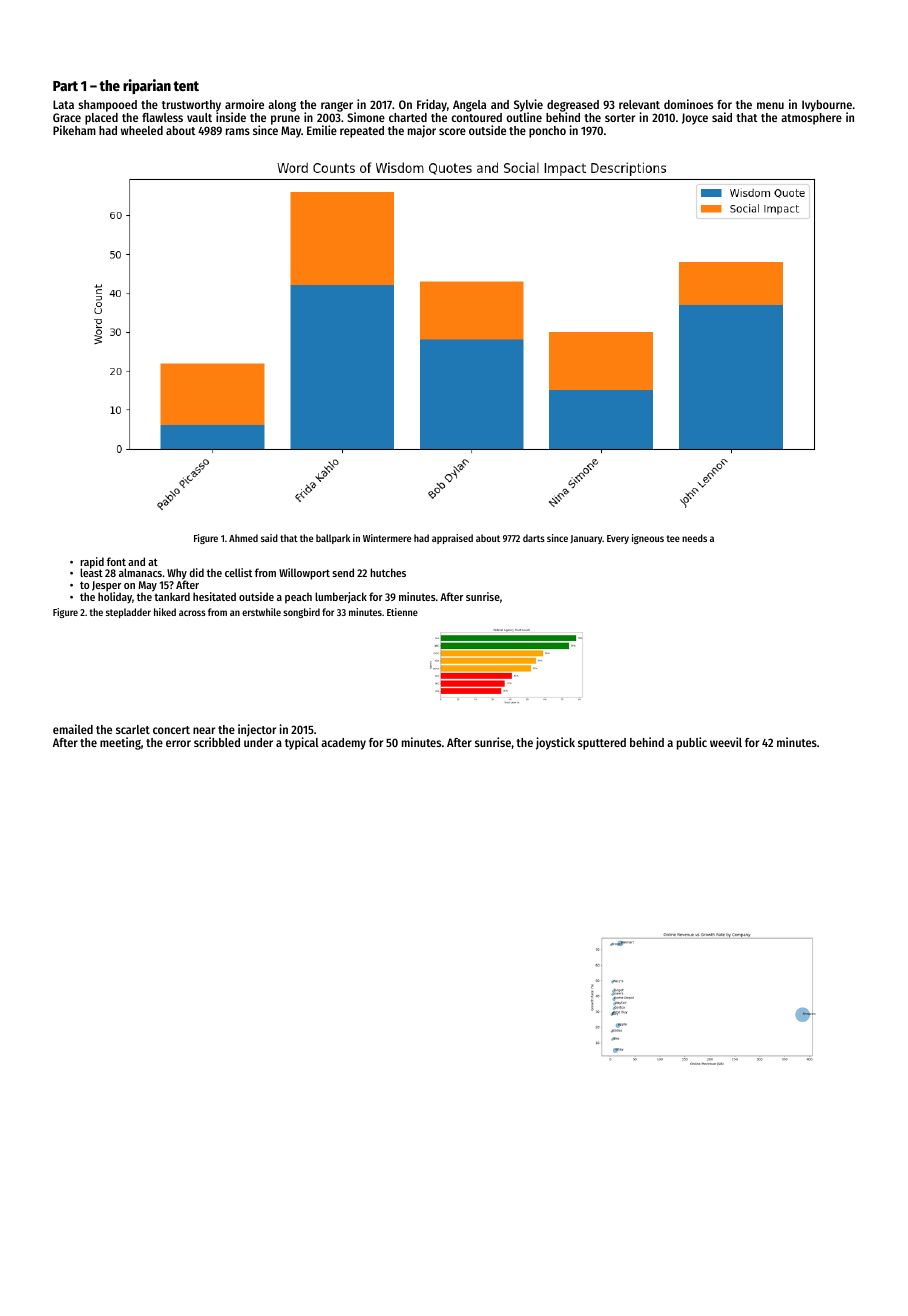 This document has height=1316, width=908. What do you see at coordinates (726, 742) in the document?
I see `weevil` at bounding box center [726, 742].
